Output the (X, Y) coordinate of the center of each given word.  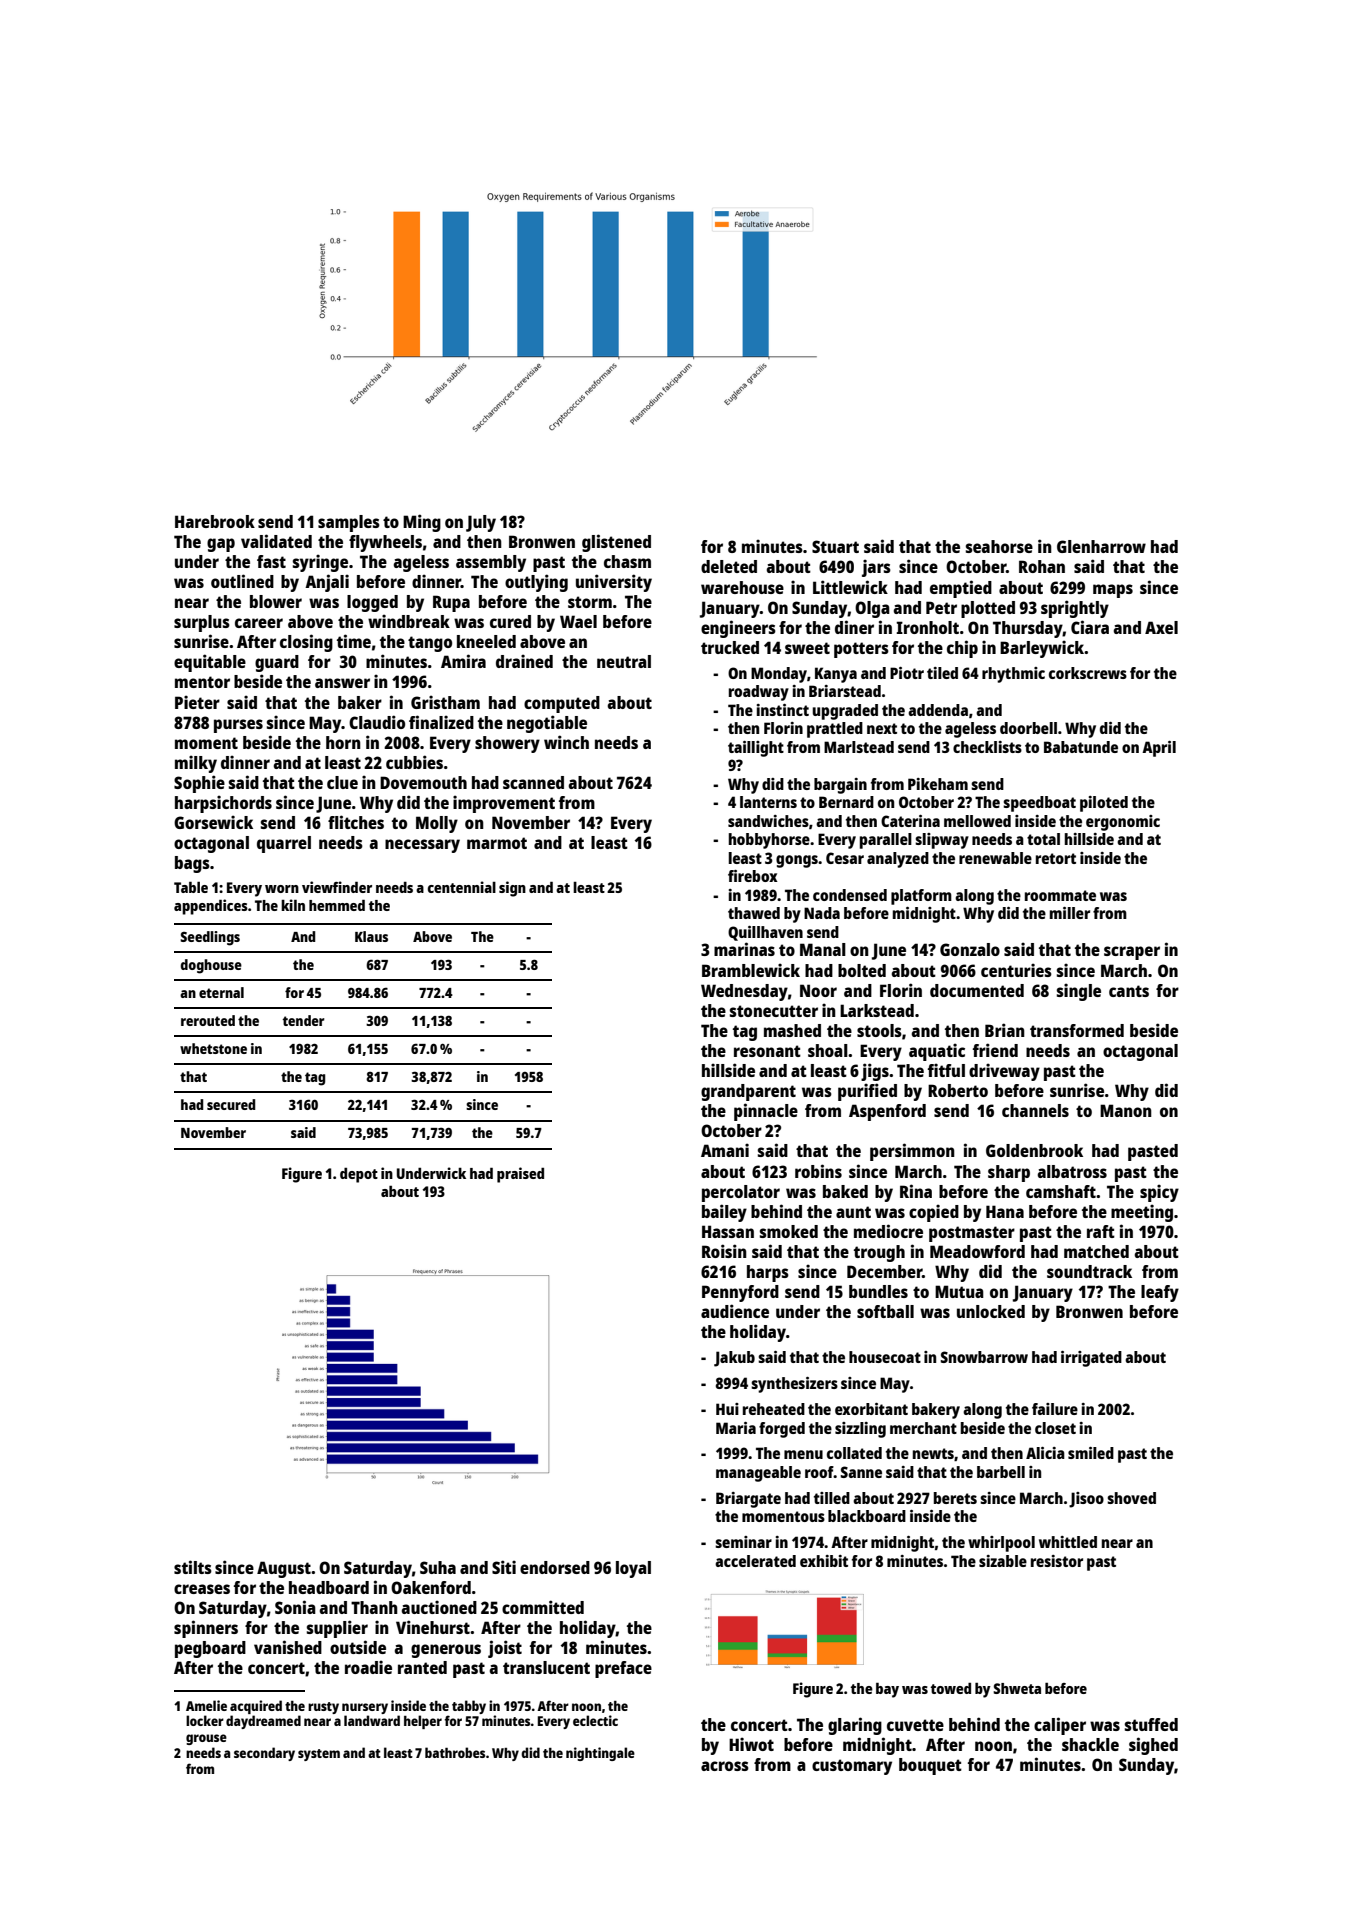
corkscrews (1088, 673)
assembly (491, 563)
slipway (942, 841)
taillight (756, 749)
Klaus (371, 936)
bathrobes (455, 1752)
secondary (264, 1754)
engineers (738, 629)
